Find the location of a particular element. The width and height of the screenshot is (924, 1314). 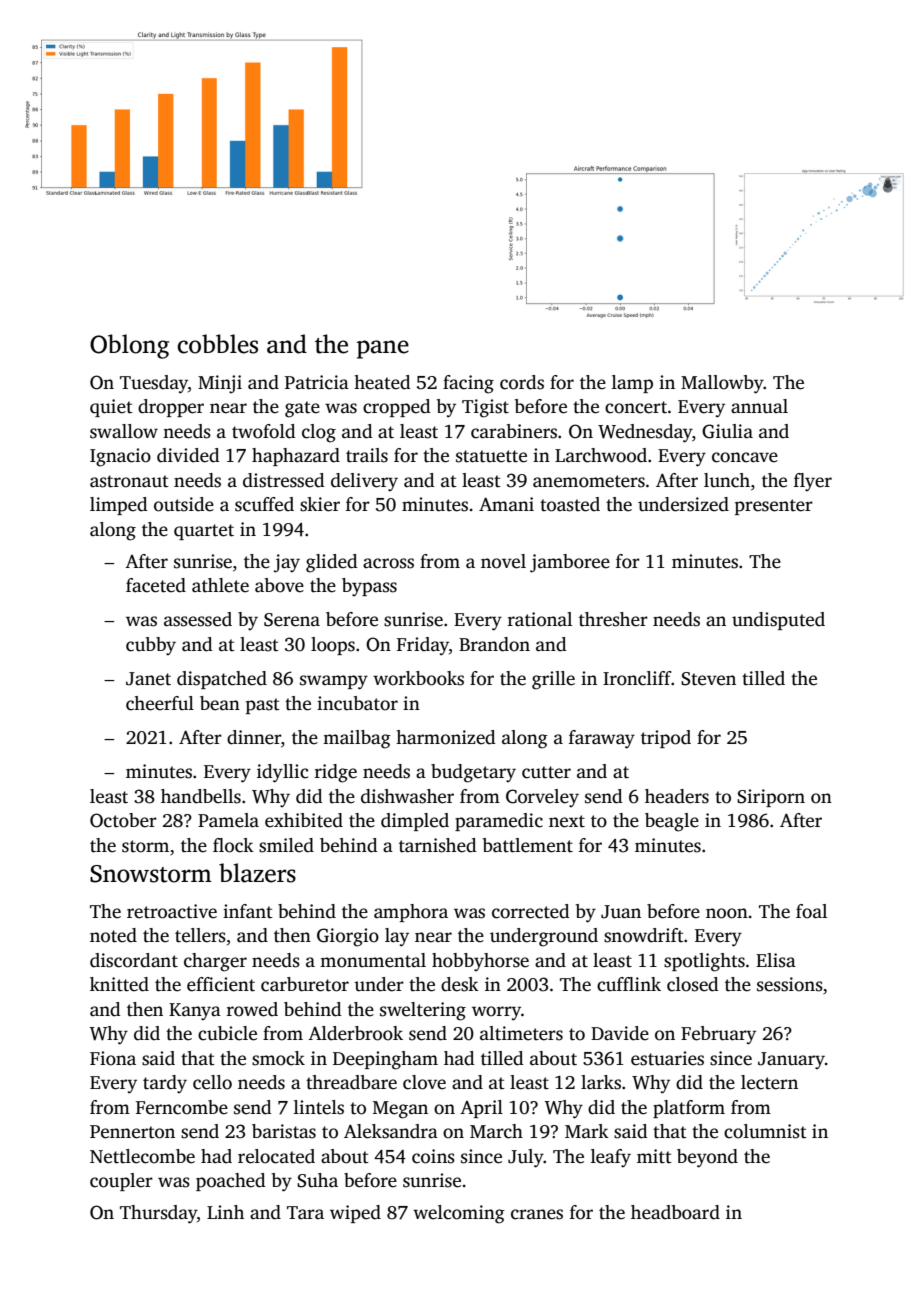

charger is located at coordinates (215, 962).
